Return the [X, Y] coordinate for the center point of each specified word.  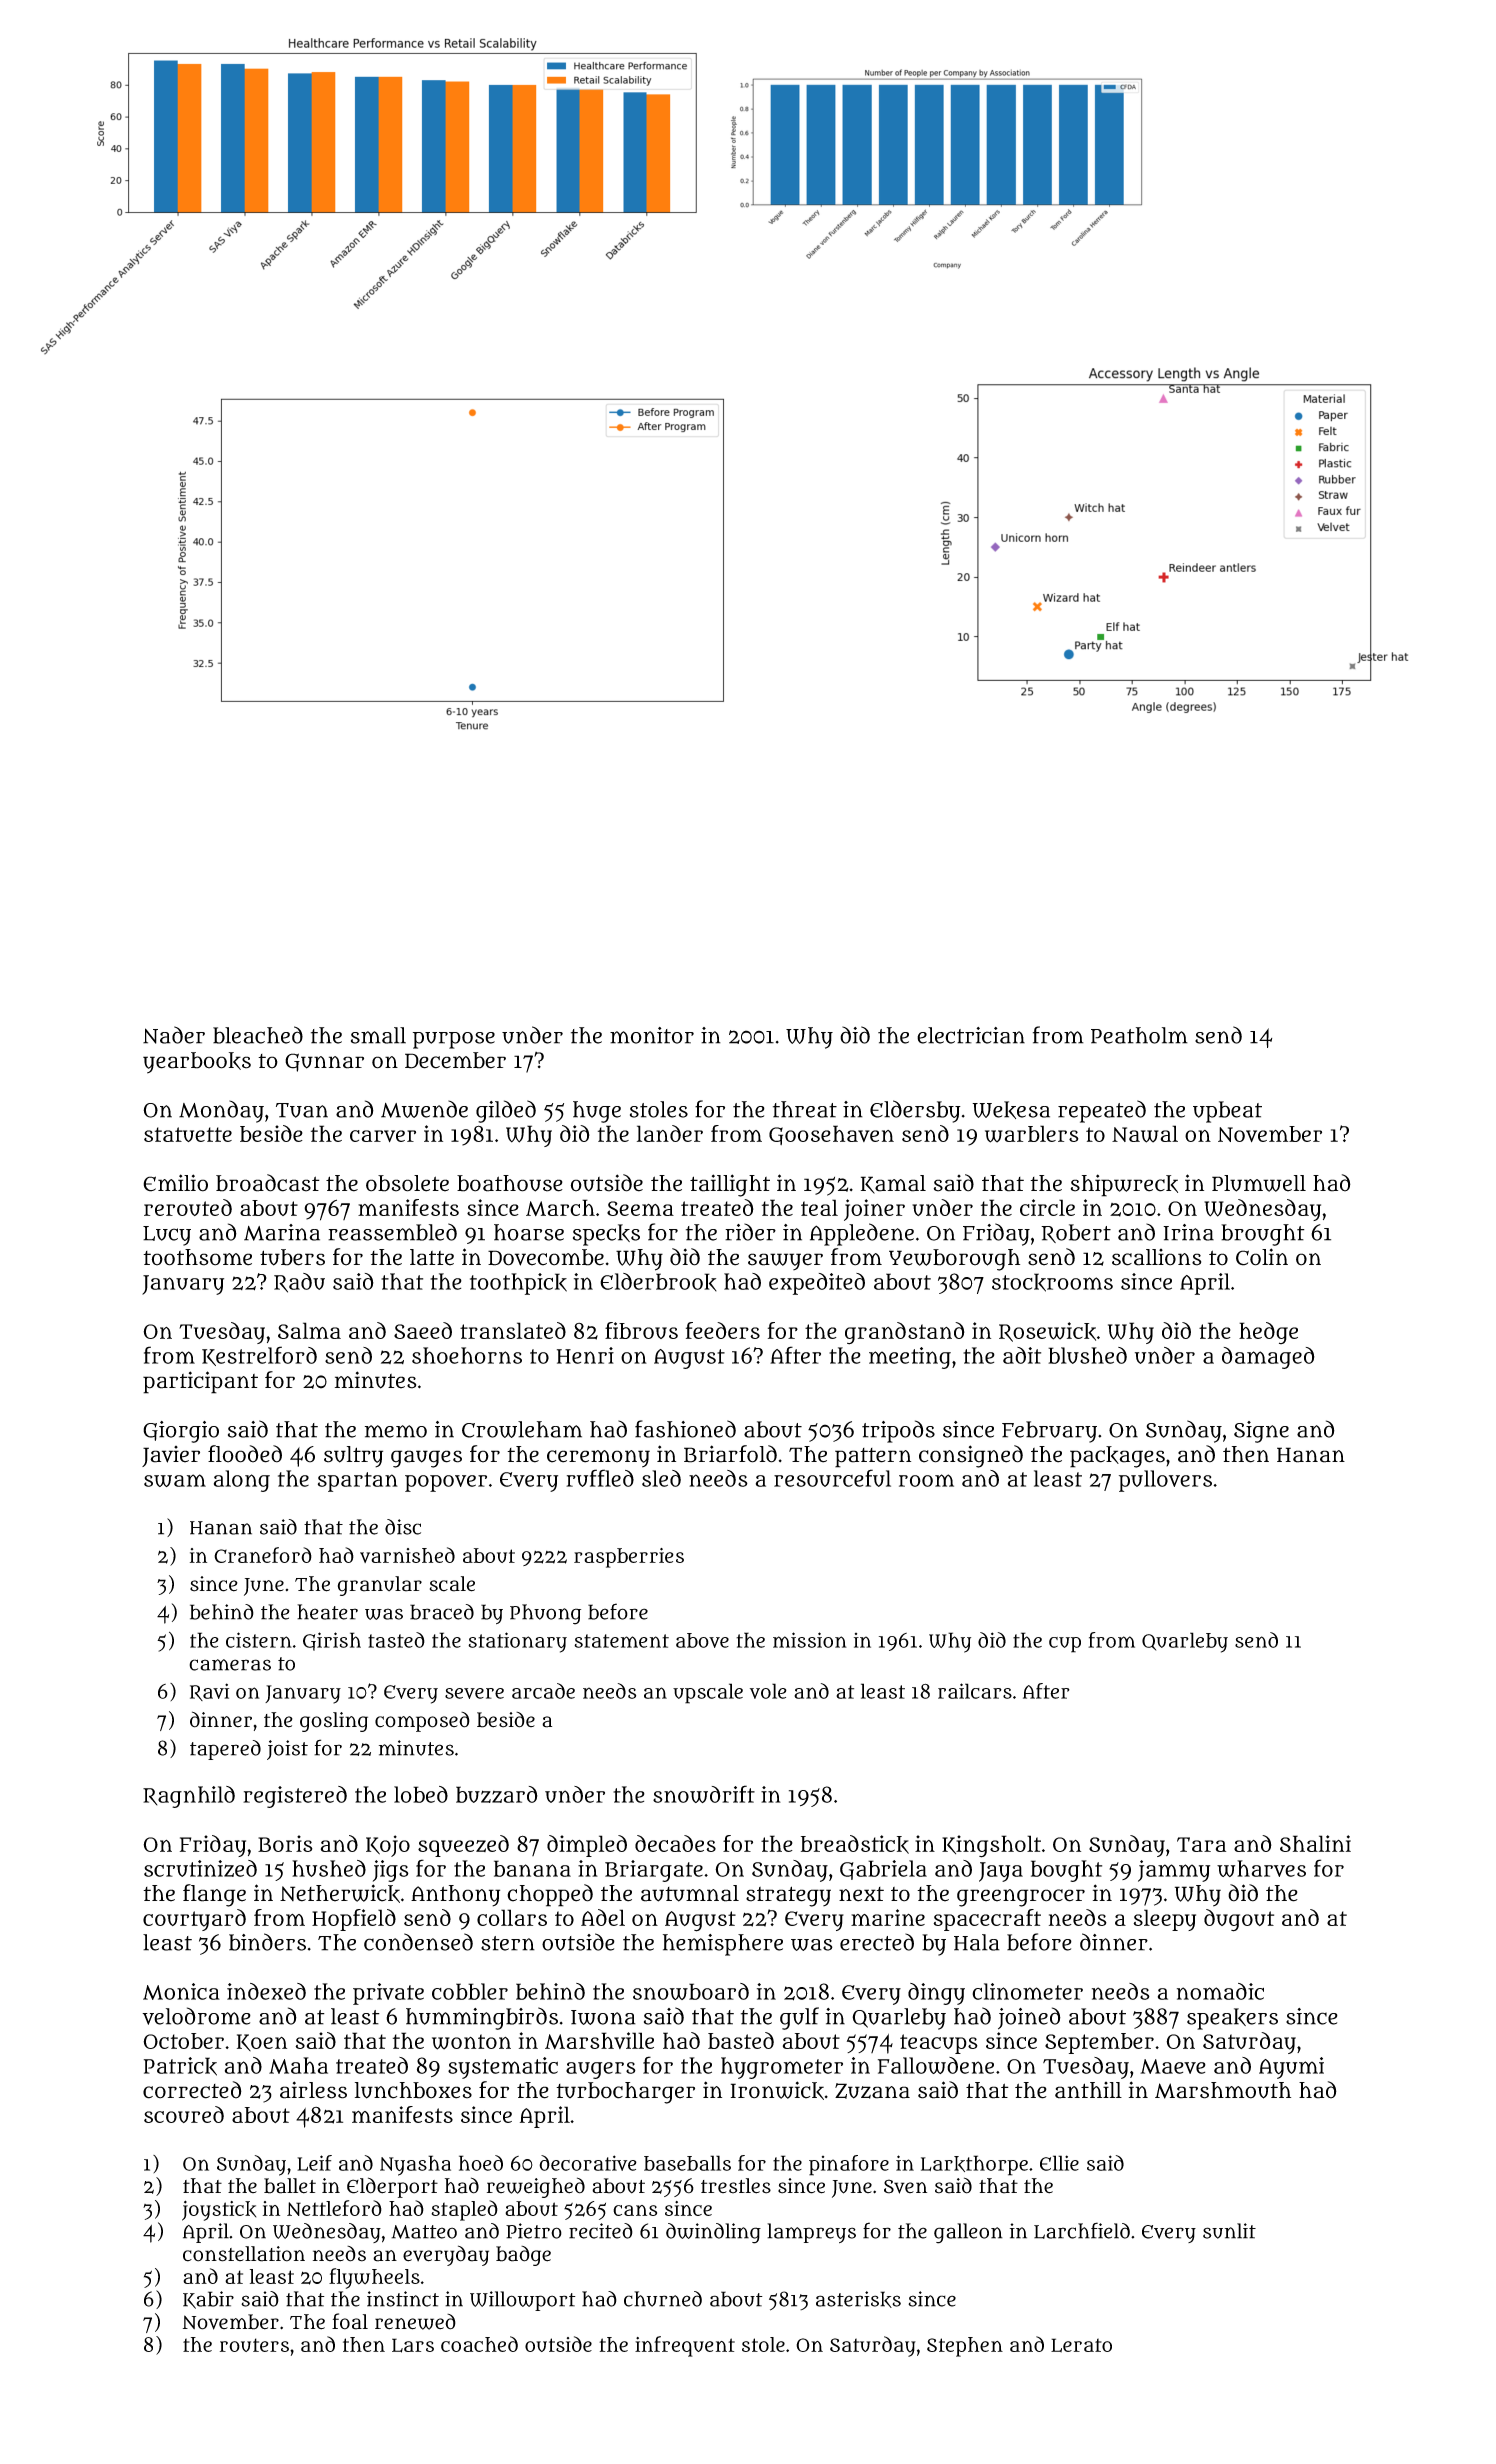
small [378, 1035]
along [242, 1481]
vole [768, 1691]
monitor [652, 1035]
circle [1047, 1207]
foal [350, 2321]
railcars [975, 1691]
